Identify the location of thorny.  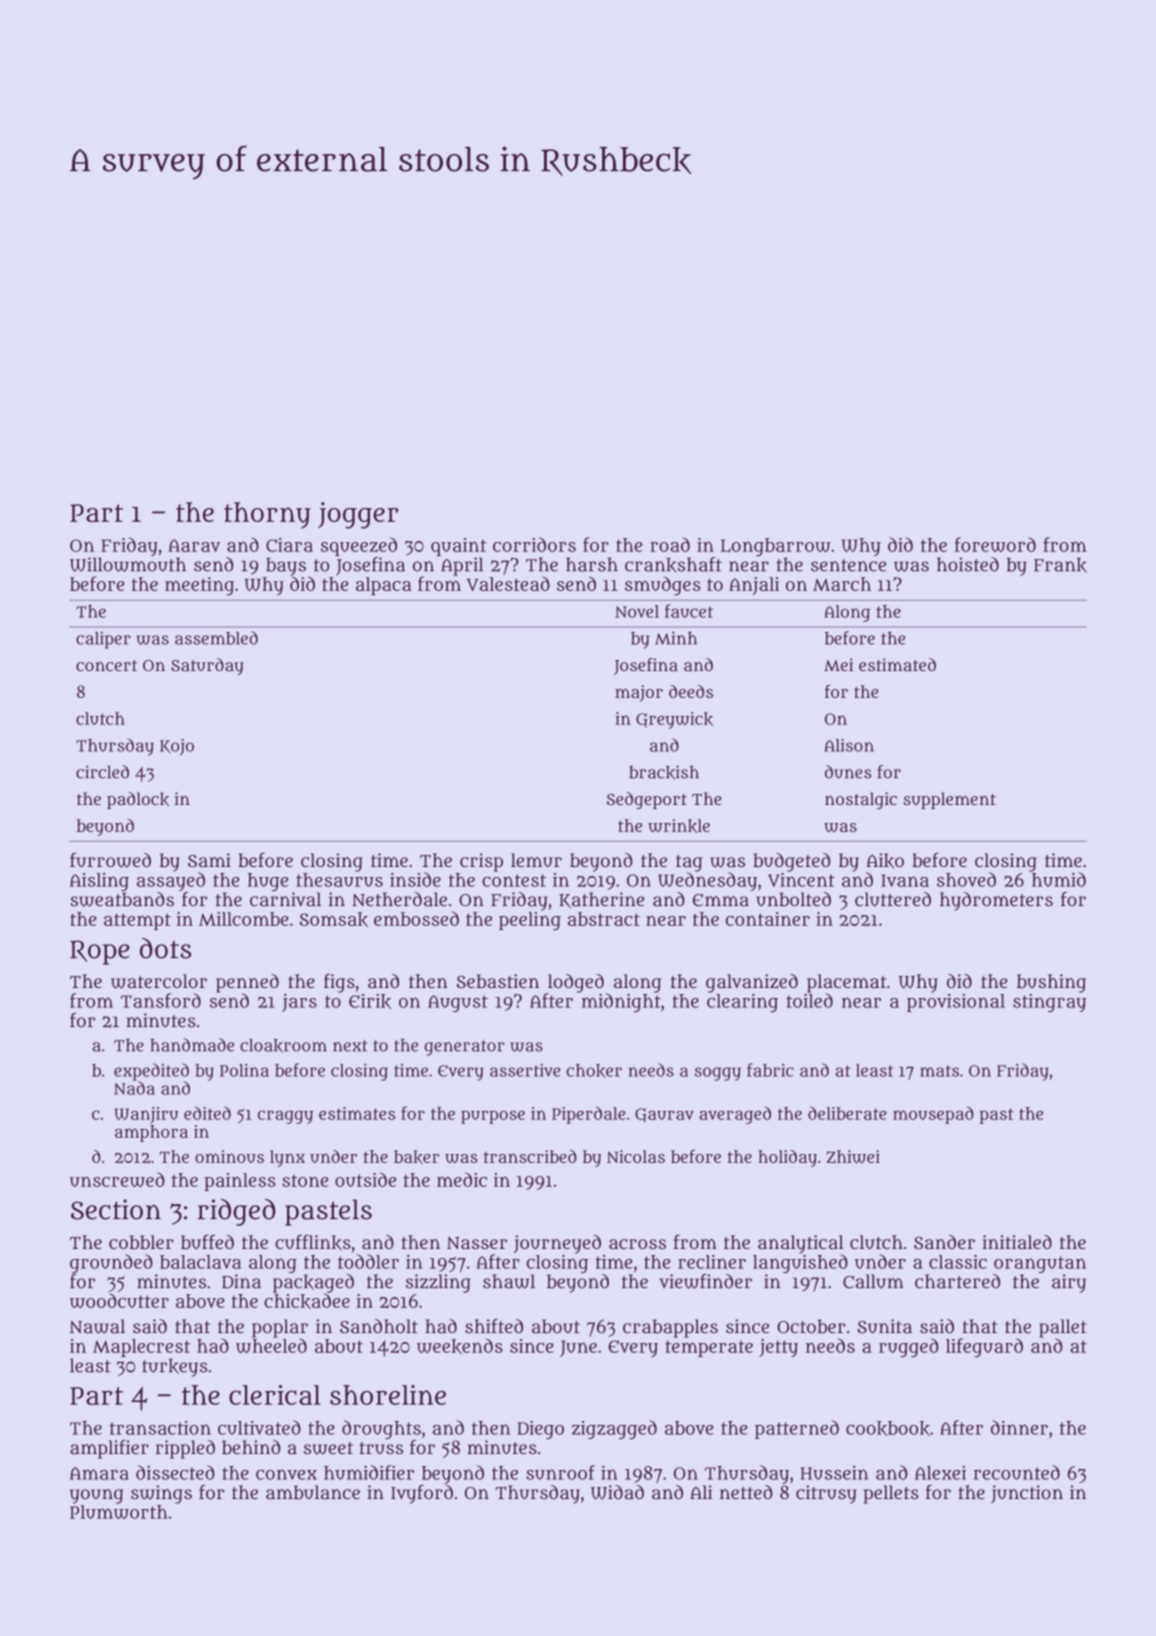
(267, 515).
